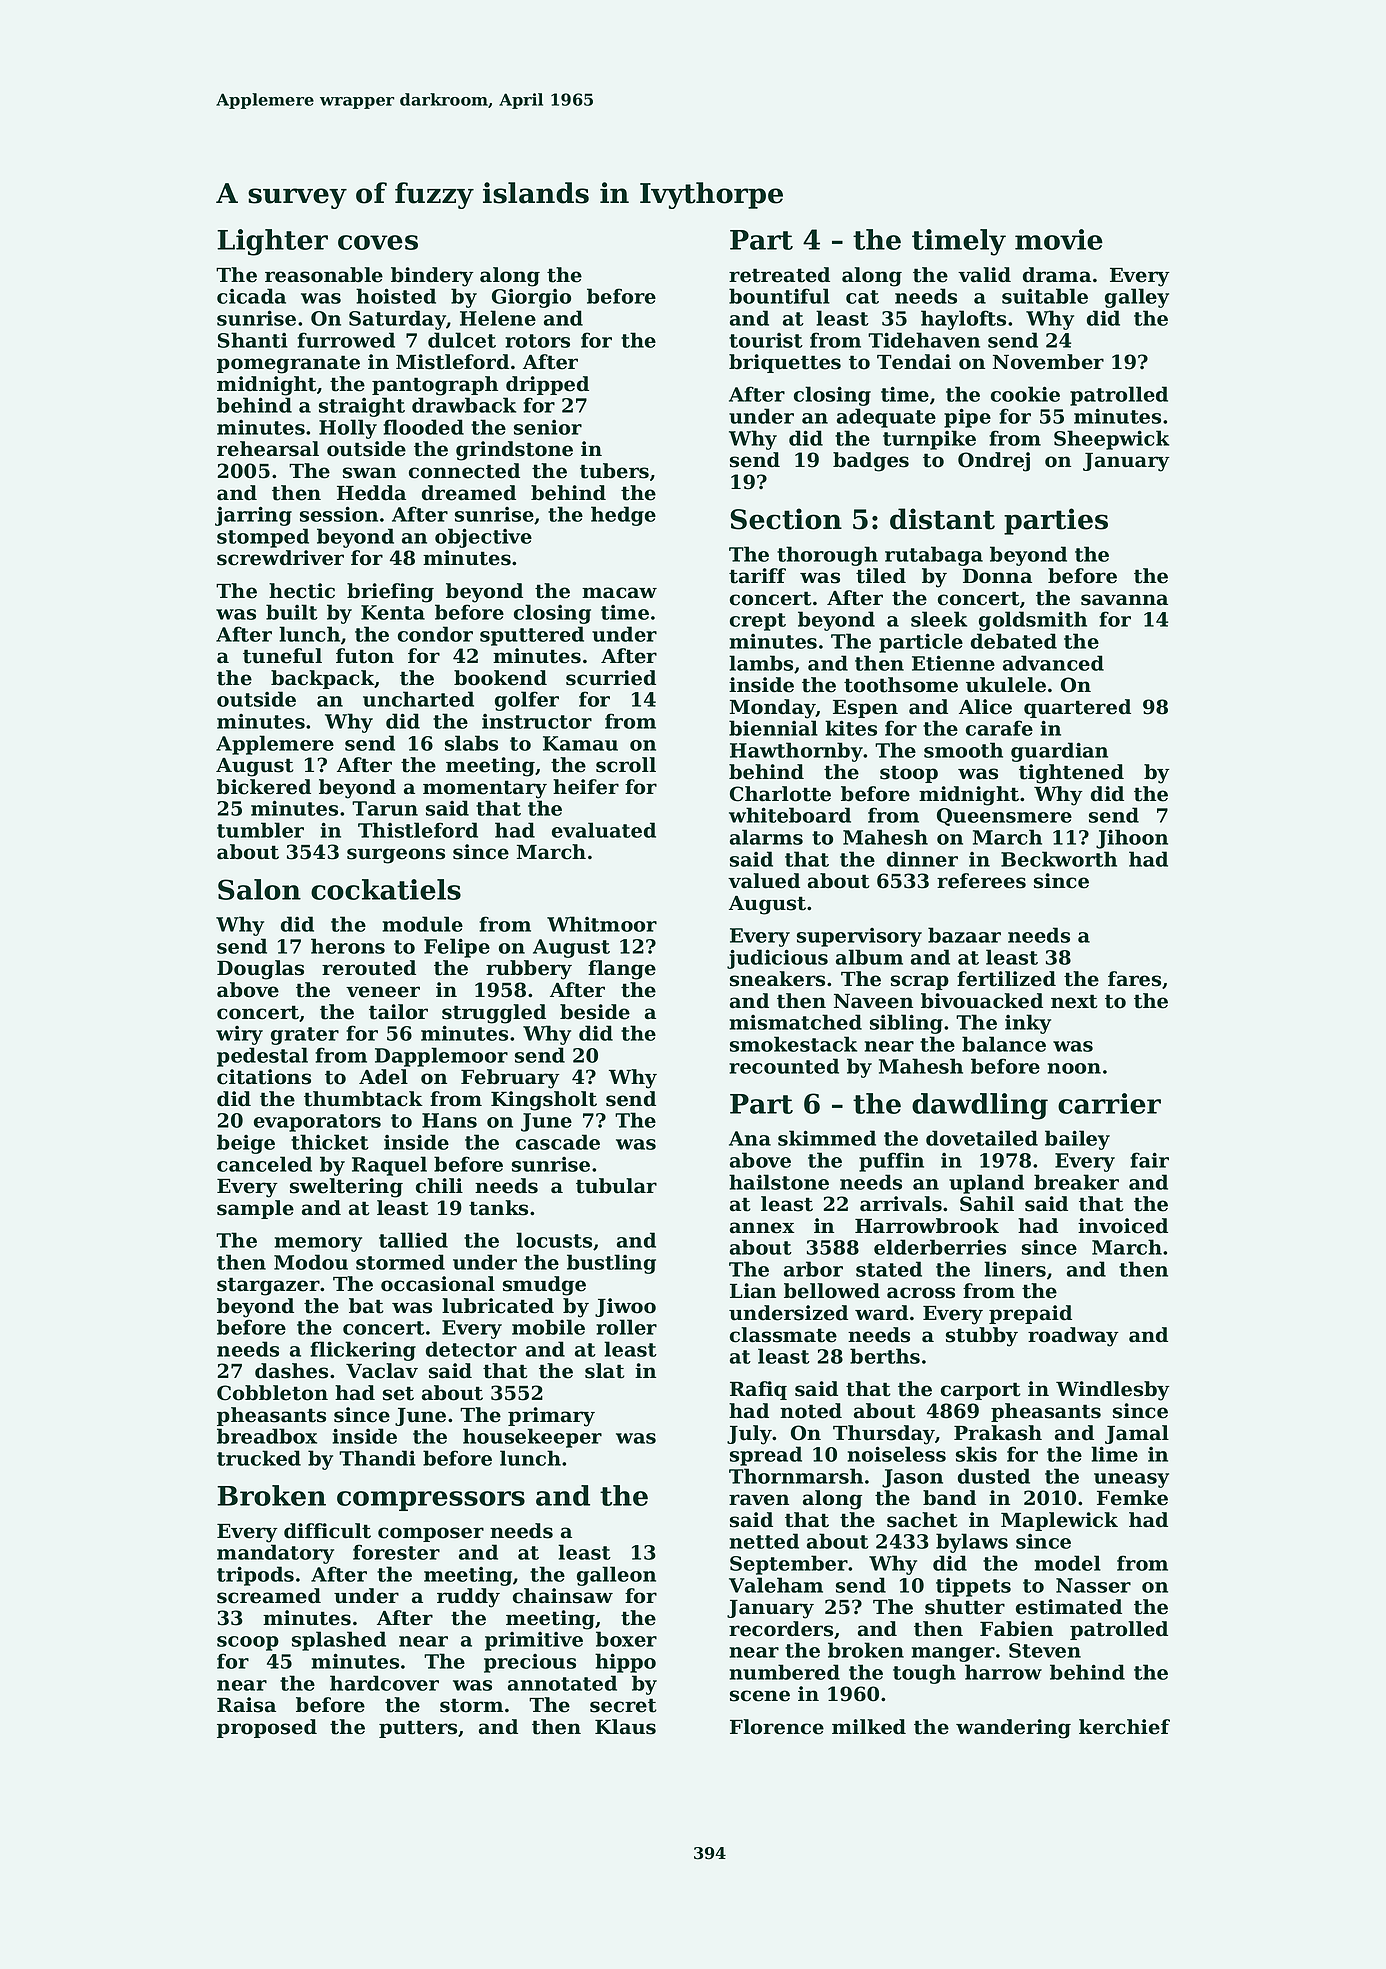  What do you see at coordinates (779, 275) in the document?
I see `retreated` at bounding box center [779, 275].
